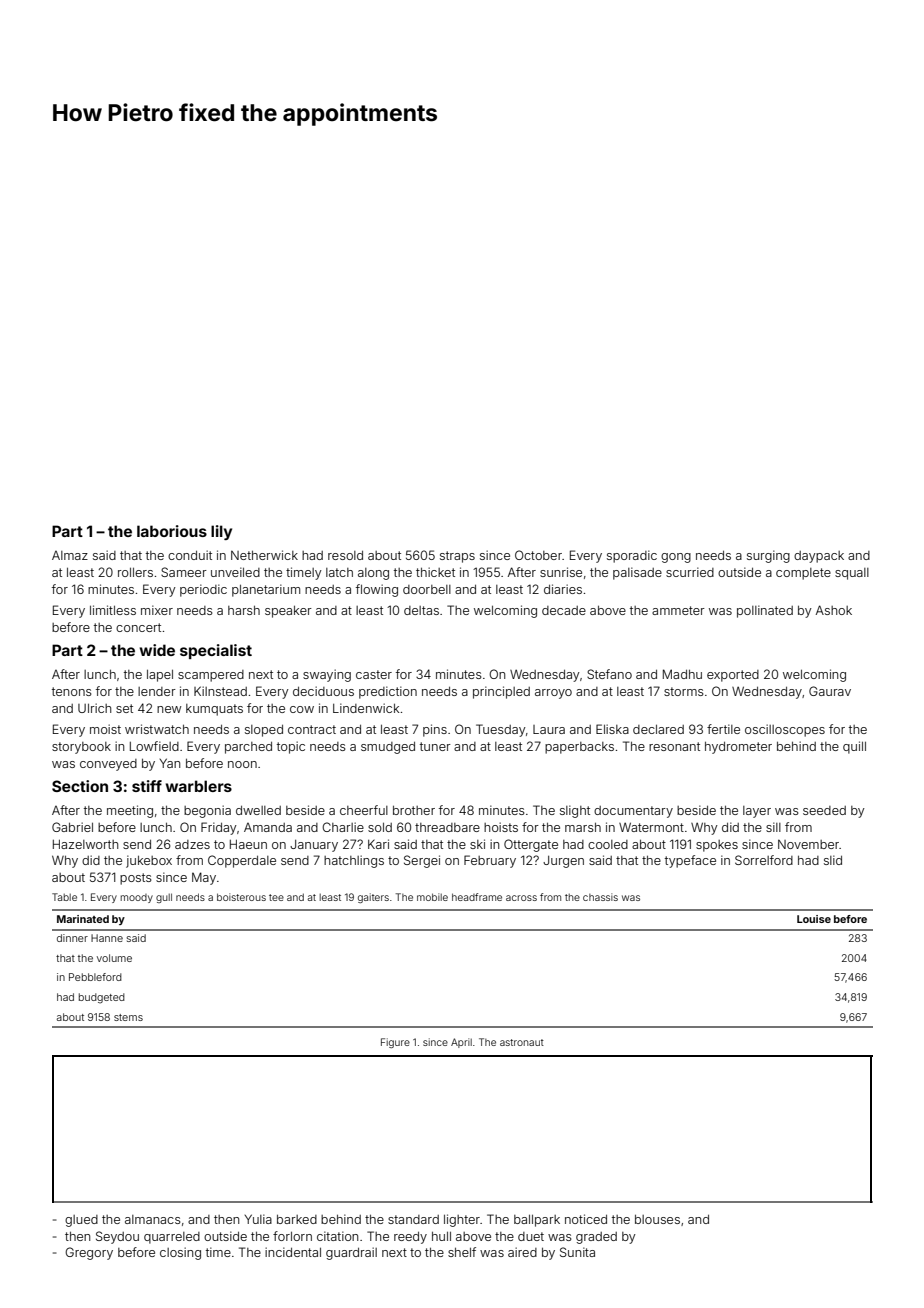 This document has width=924, height=1308. I want to click on lily, so click(221, 532).
